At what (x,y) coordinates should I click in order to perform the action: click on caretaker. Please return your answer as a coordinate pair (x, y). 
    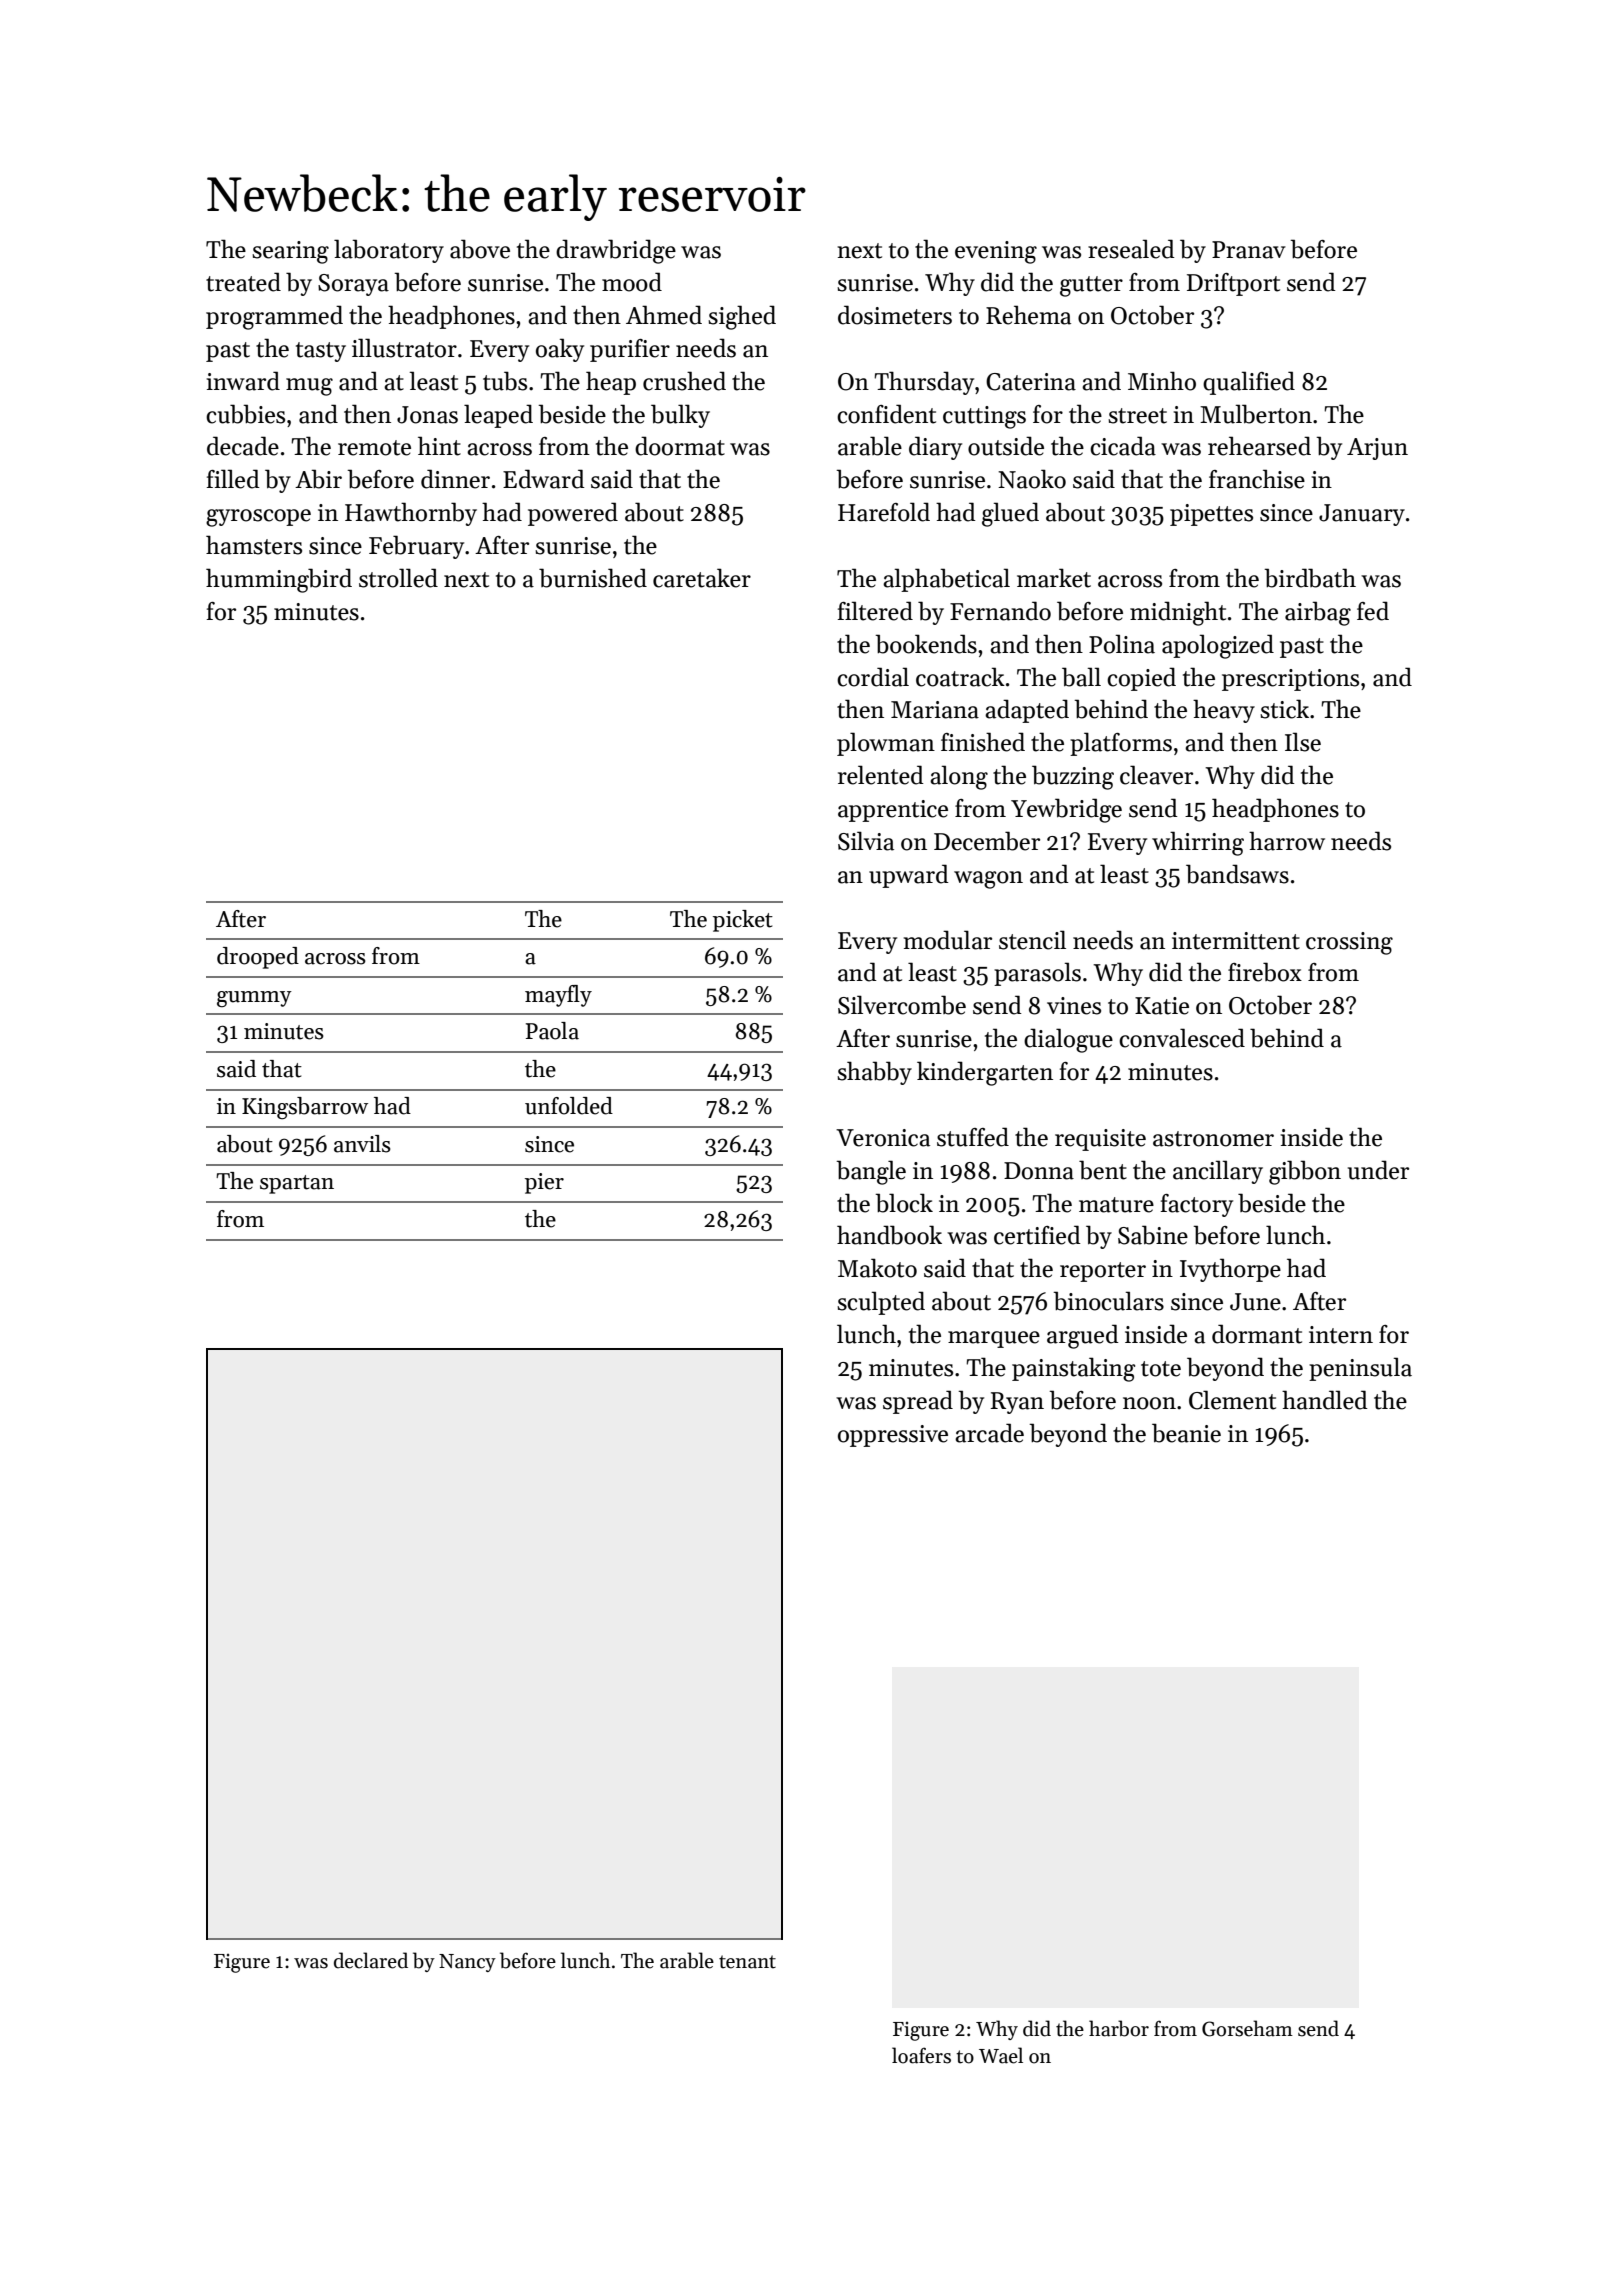
    Looking at the image, I should click on (702, 578).
